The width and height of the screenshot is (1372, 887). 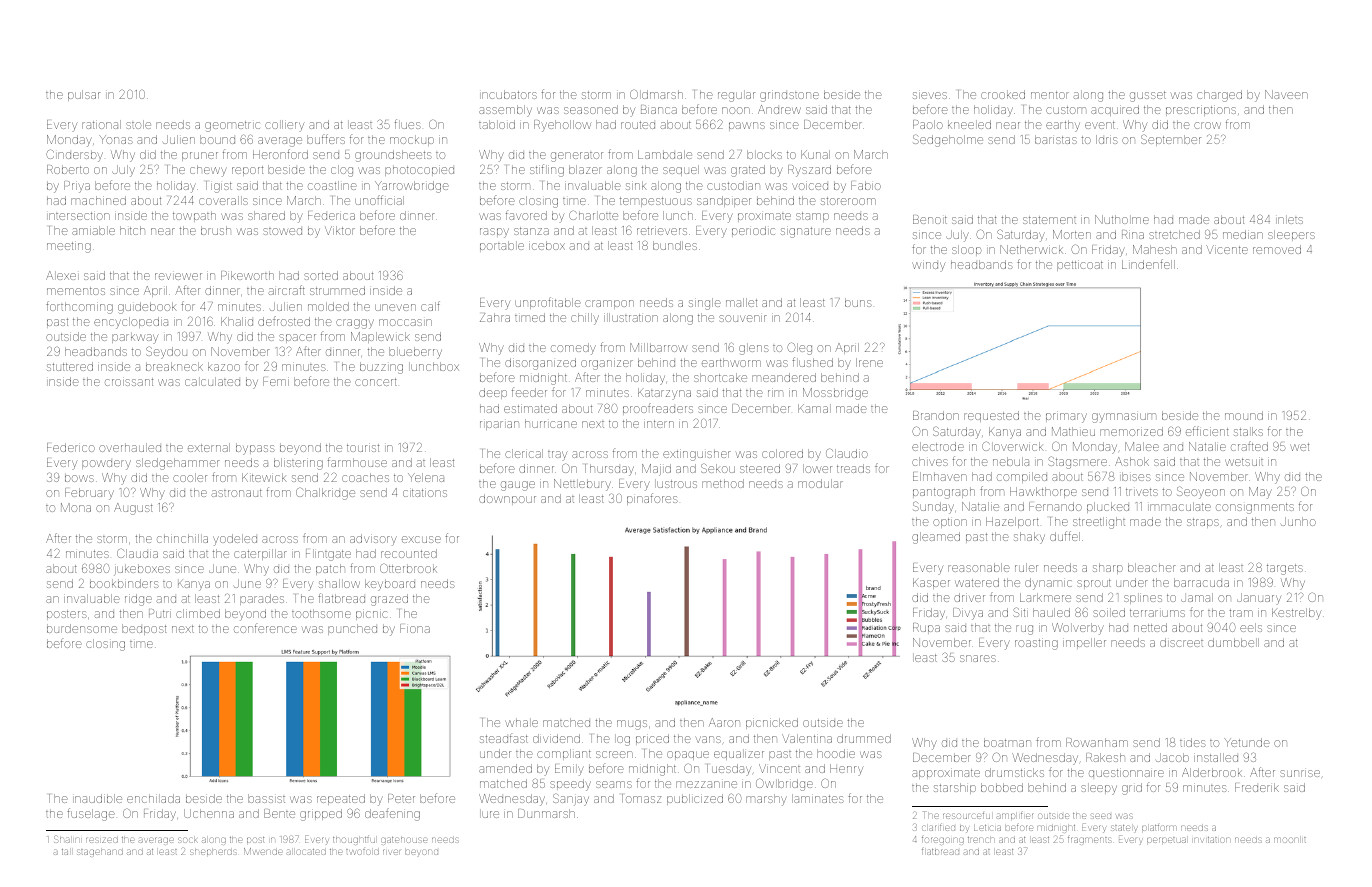 I want to click on Bente, so click(x=279, y=813).
